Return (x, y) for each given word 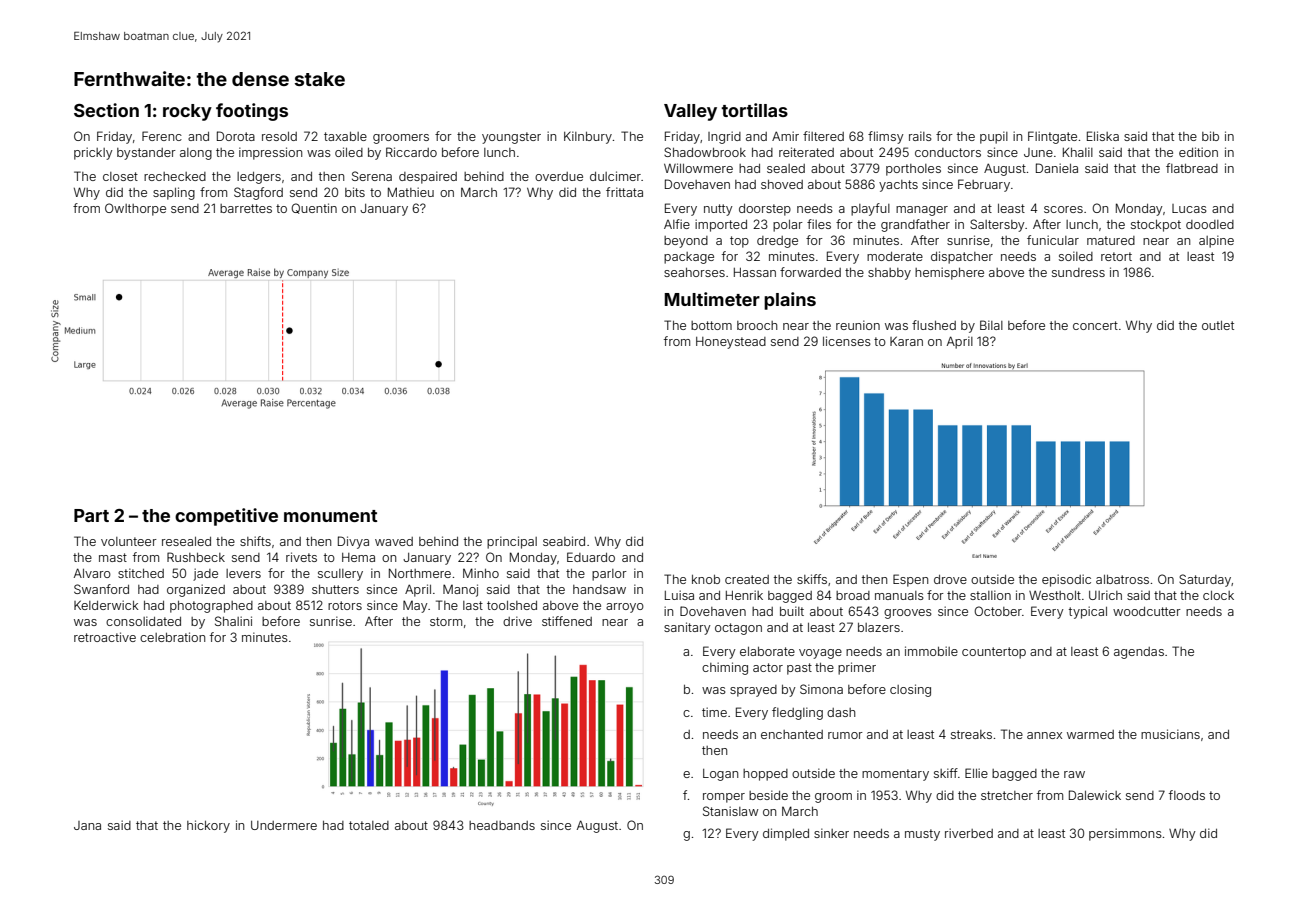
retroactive (105, 637)
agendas (1139, 653)
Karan (906, 341)
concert (1095, 325)
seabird (564, 541)
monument (331, 516)
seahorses (694, 272)
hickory (208, 826)
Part (91, 515)
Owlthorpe (135, 209)
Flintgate (1052, 137)
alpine (1216, 241)
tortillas (754, 110)
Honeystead (731, 343)
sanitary (687, 628)
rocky (187, 112)
